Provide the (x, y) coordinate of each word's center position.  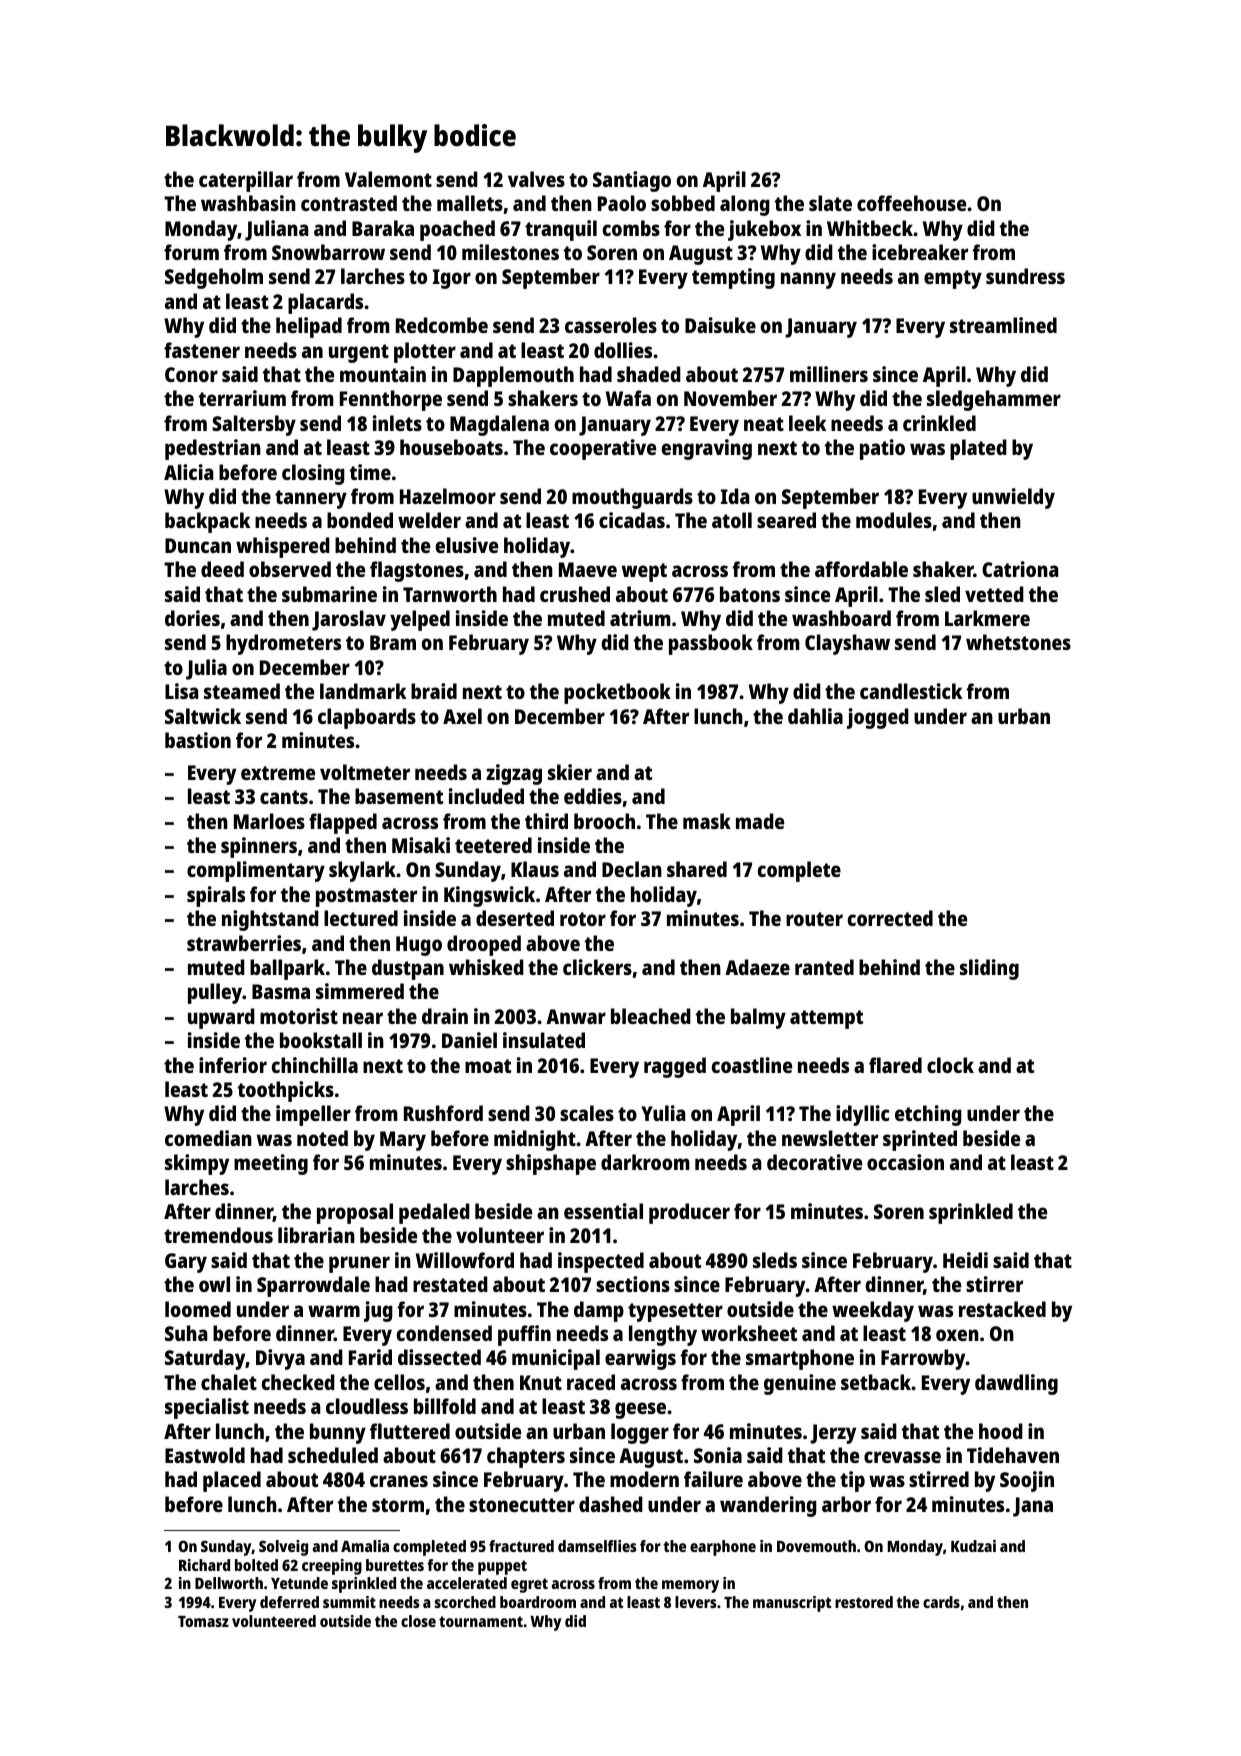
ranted (824, 967)
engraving (706, 449)
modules (894, 520)
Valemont (388, 179)
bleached (651, 1016)
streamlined (1003, 325)
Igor (452, 279)
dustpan (408, 969)
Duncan (198, 545)
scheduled (333, 1455)
